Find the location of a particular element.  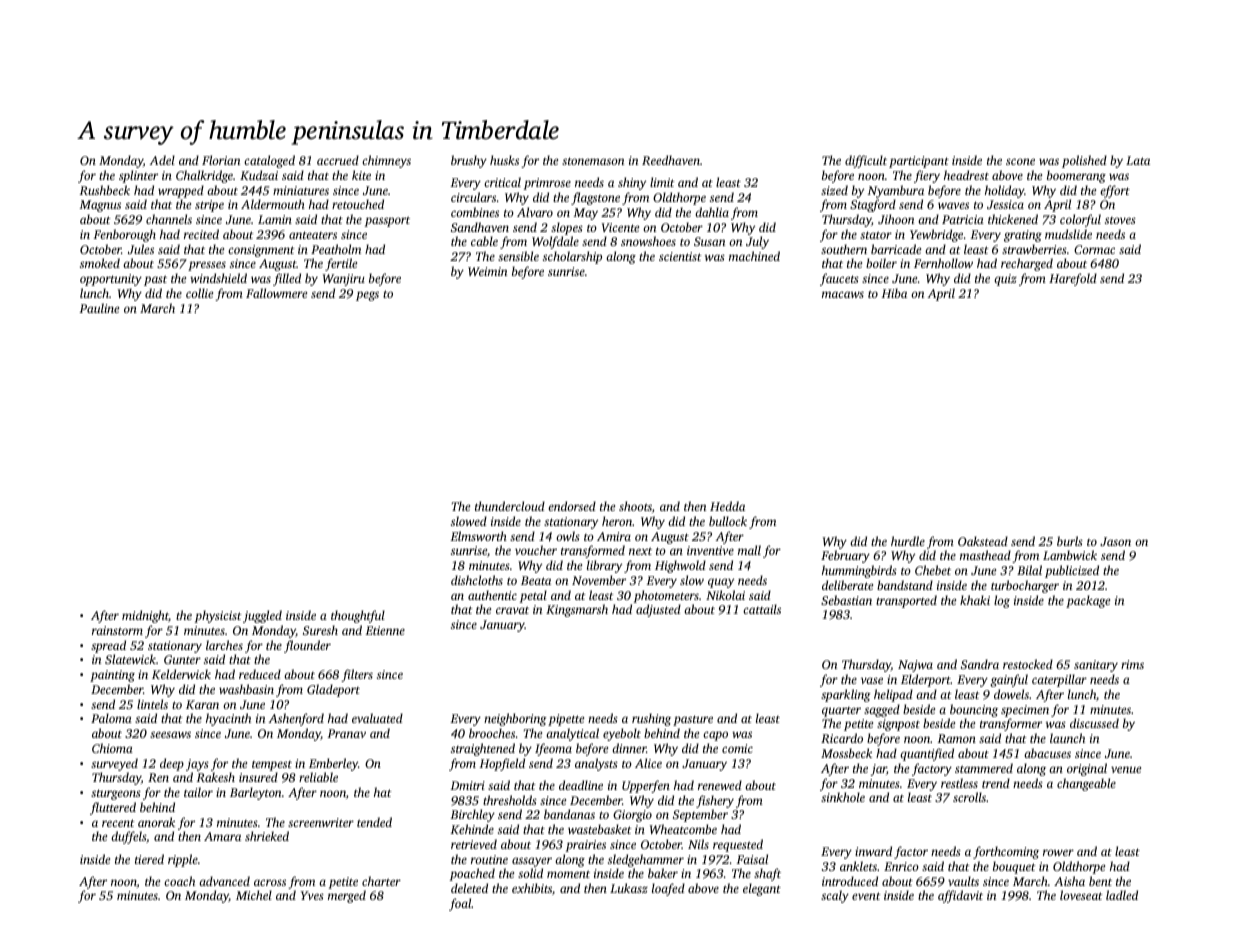

collie is located at coordinates (199, 293).
